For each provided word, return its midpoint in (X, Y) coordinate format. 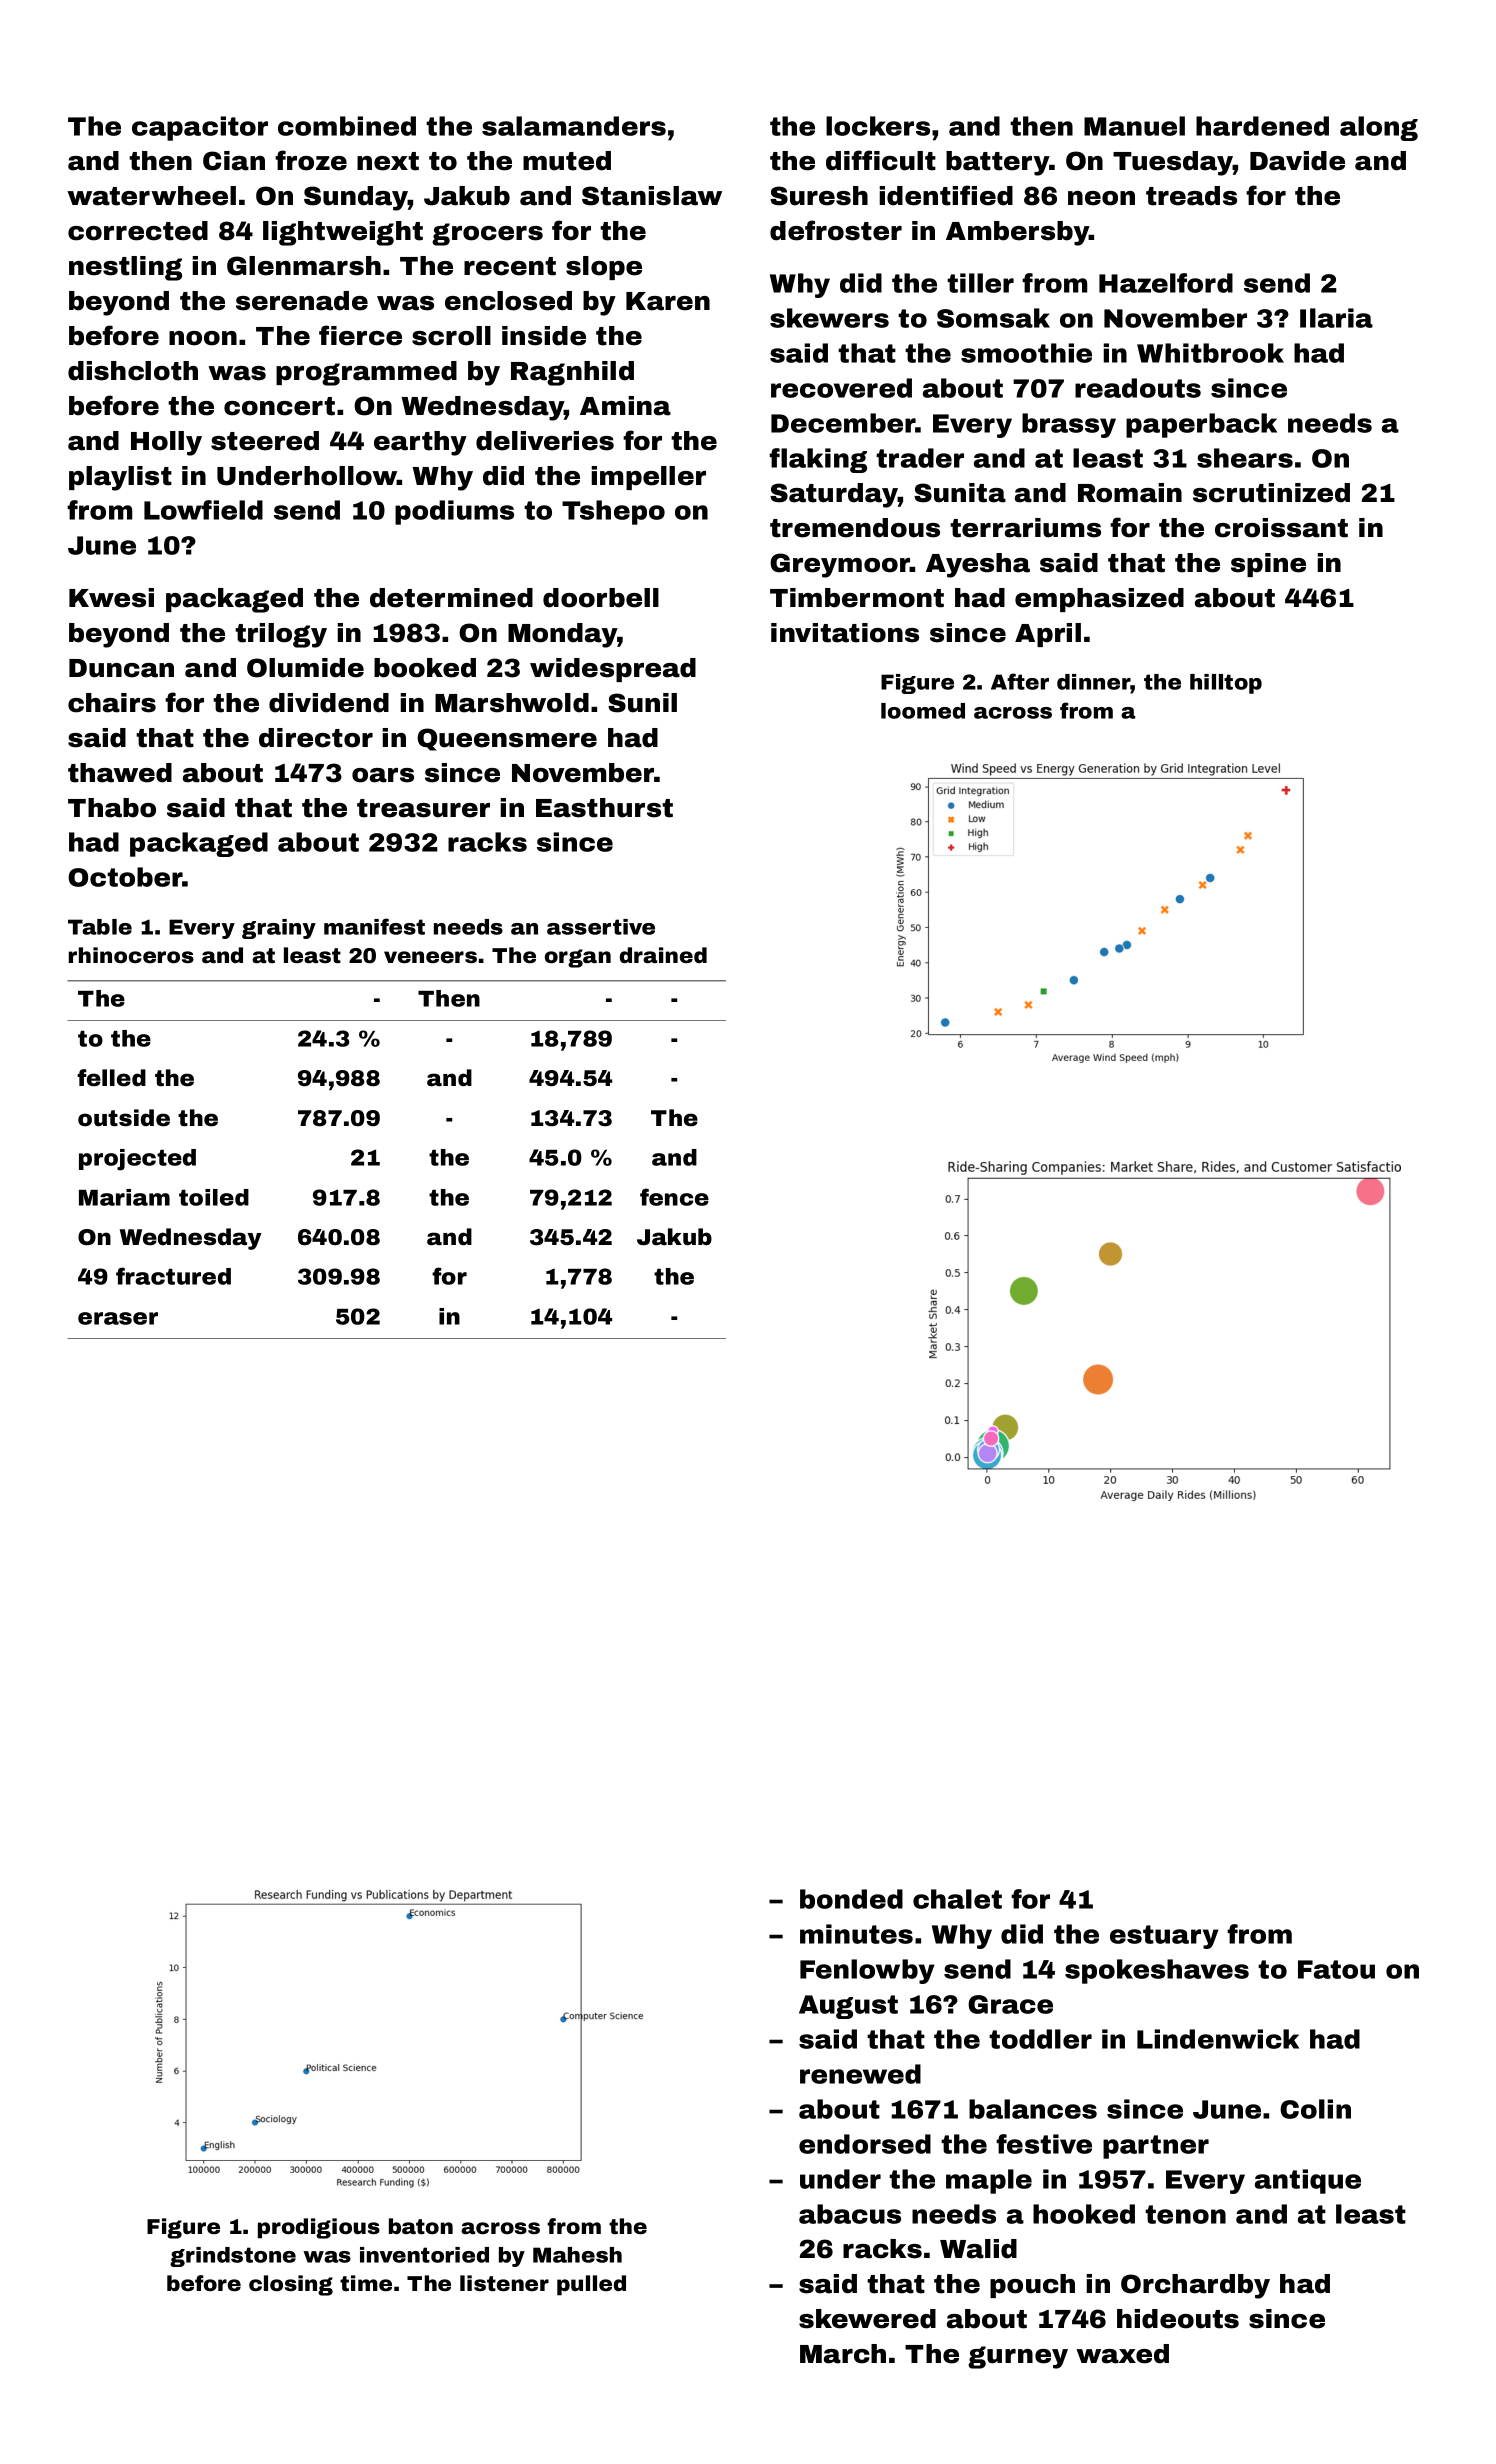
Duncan (121, 668)
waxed (1122, 2354)
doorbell (601, 598)
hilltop (1226, 684)
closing (291, 2285)
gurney (1018, 2357)
